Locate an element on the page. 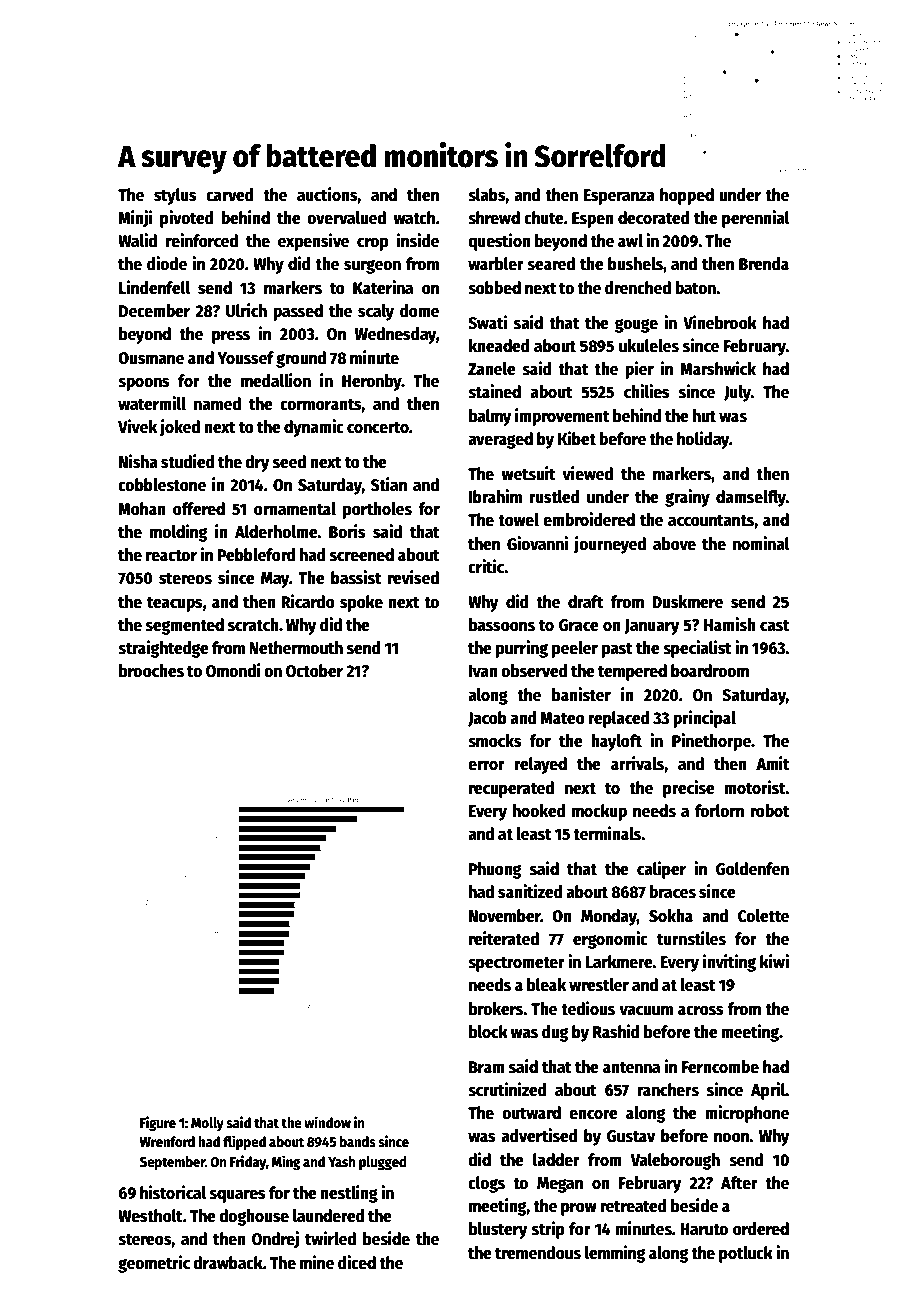  diced is located at coordinates (357, 1262).
